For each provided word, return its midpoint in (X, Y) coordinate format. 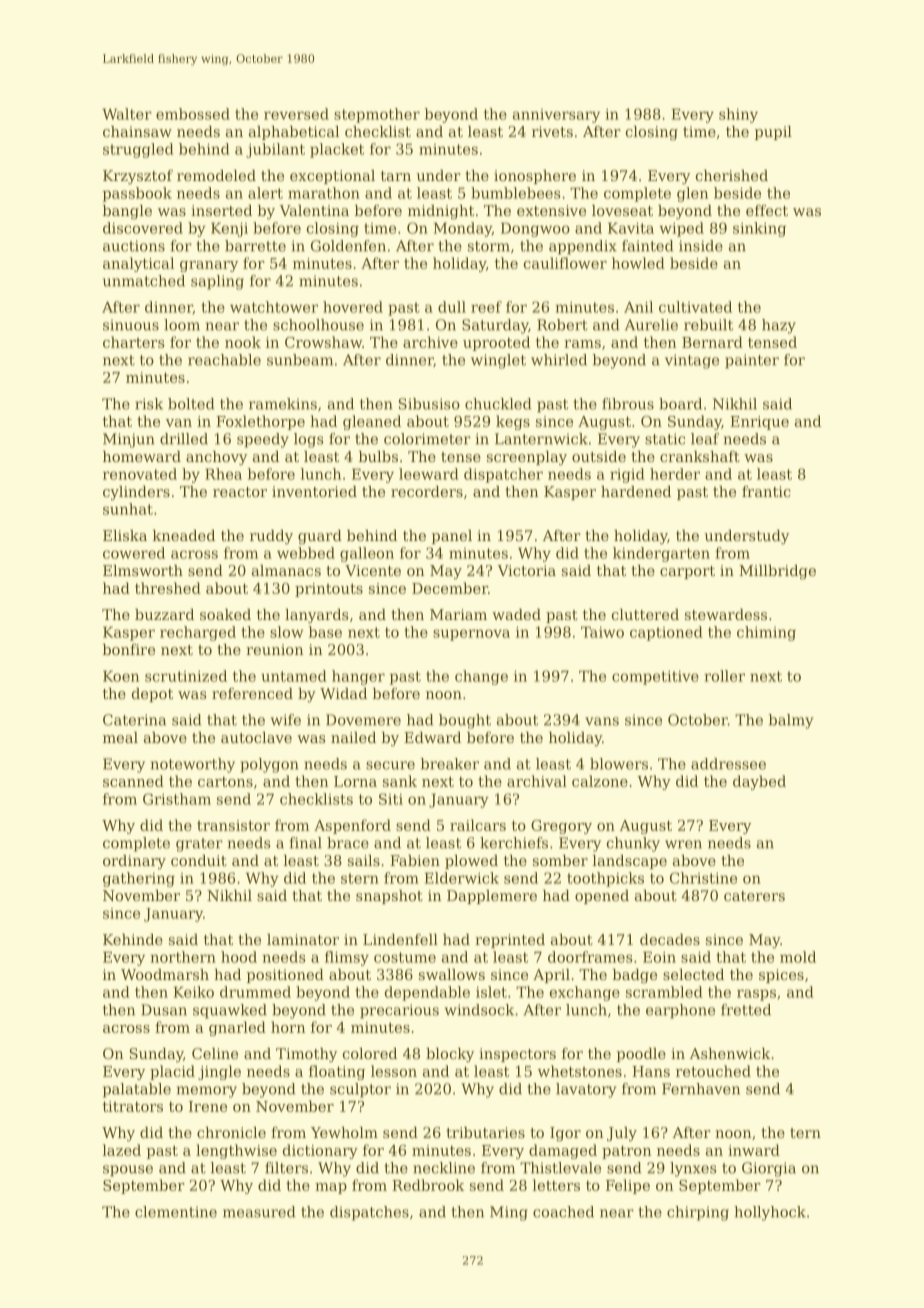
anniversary (556, 116)
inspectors (517, 1055)
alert (265, 193)
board (680, 404)
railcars (478, 825)
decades (670, 939)
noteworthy (193, 765)
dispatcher (503, 475)
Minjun (129, 440)
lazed (122, 1150)
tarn (396, 176)
